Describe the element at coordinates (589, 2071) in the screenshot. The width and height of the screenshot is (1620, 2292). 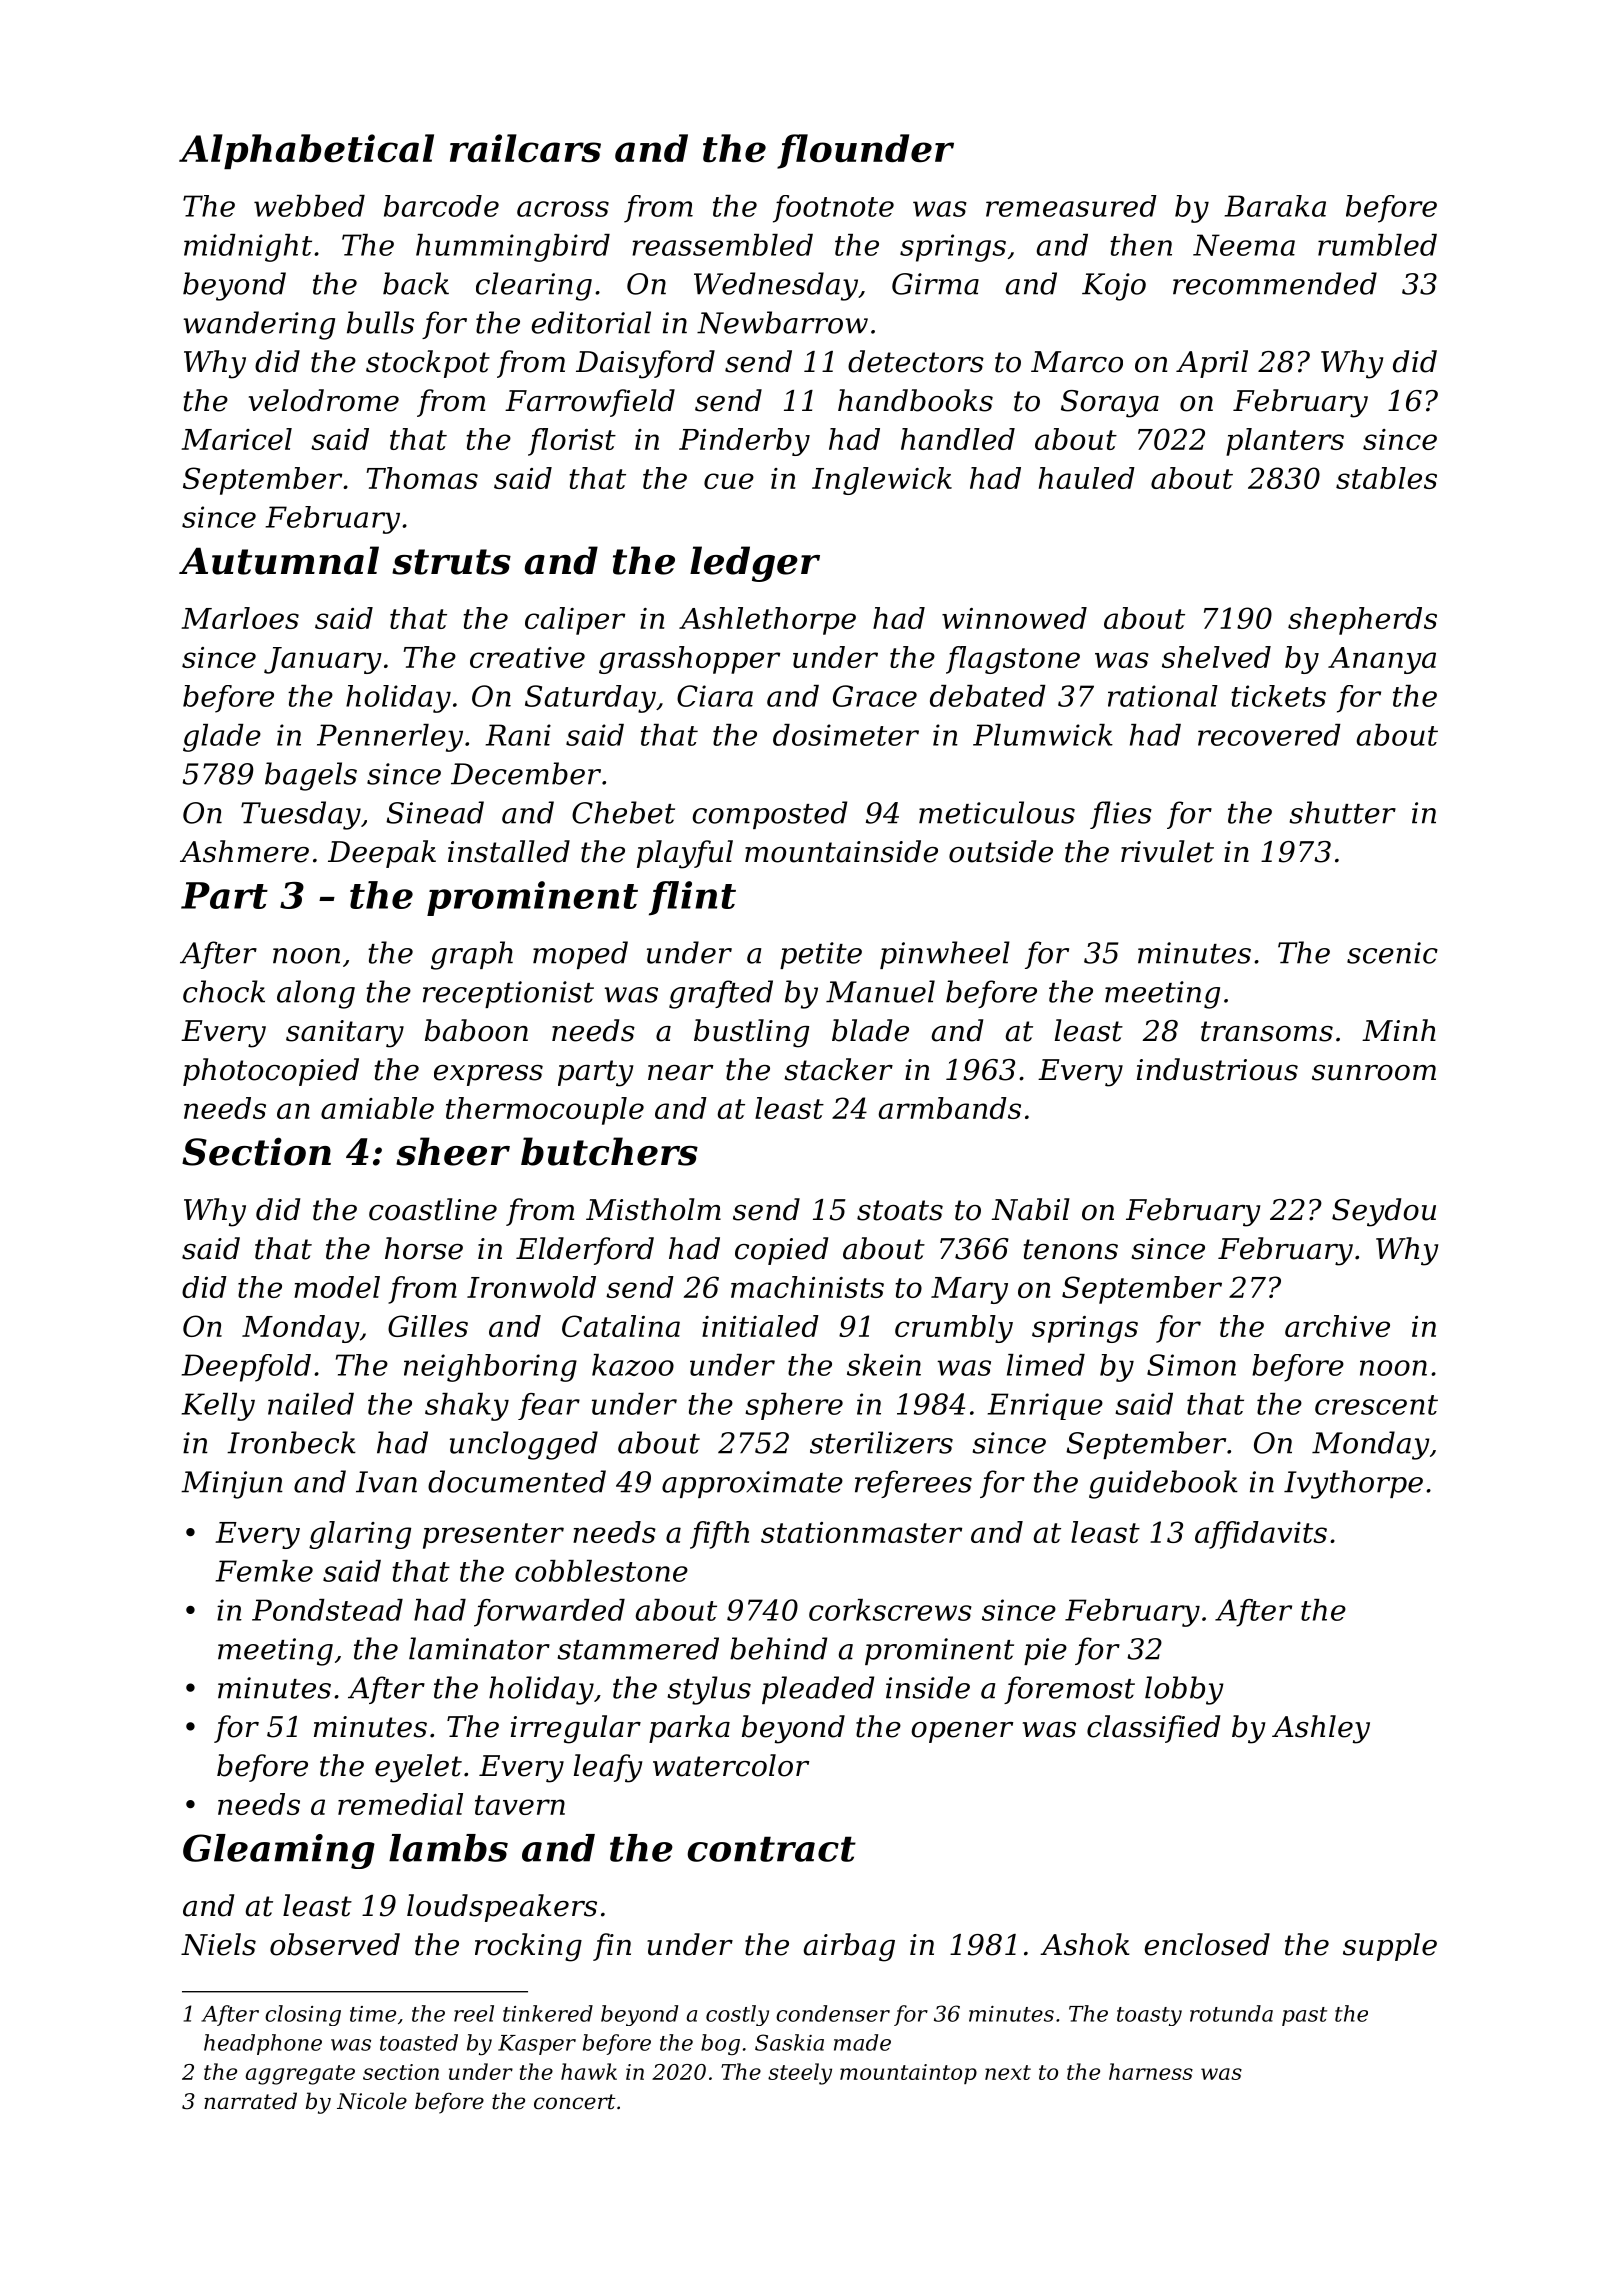
I see `hawk` at that location.
